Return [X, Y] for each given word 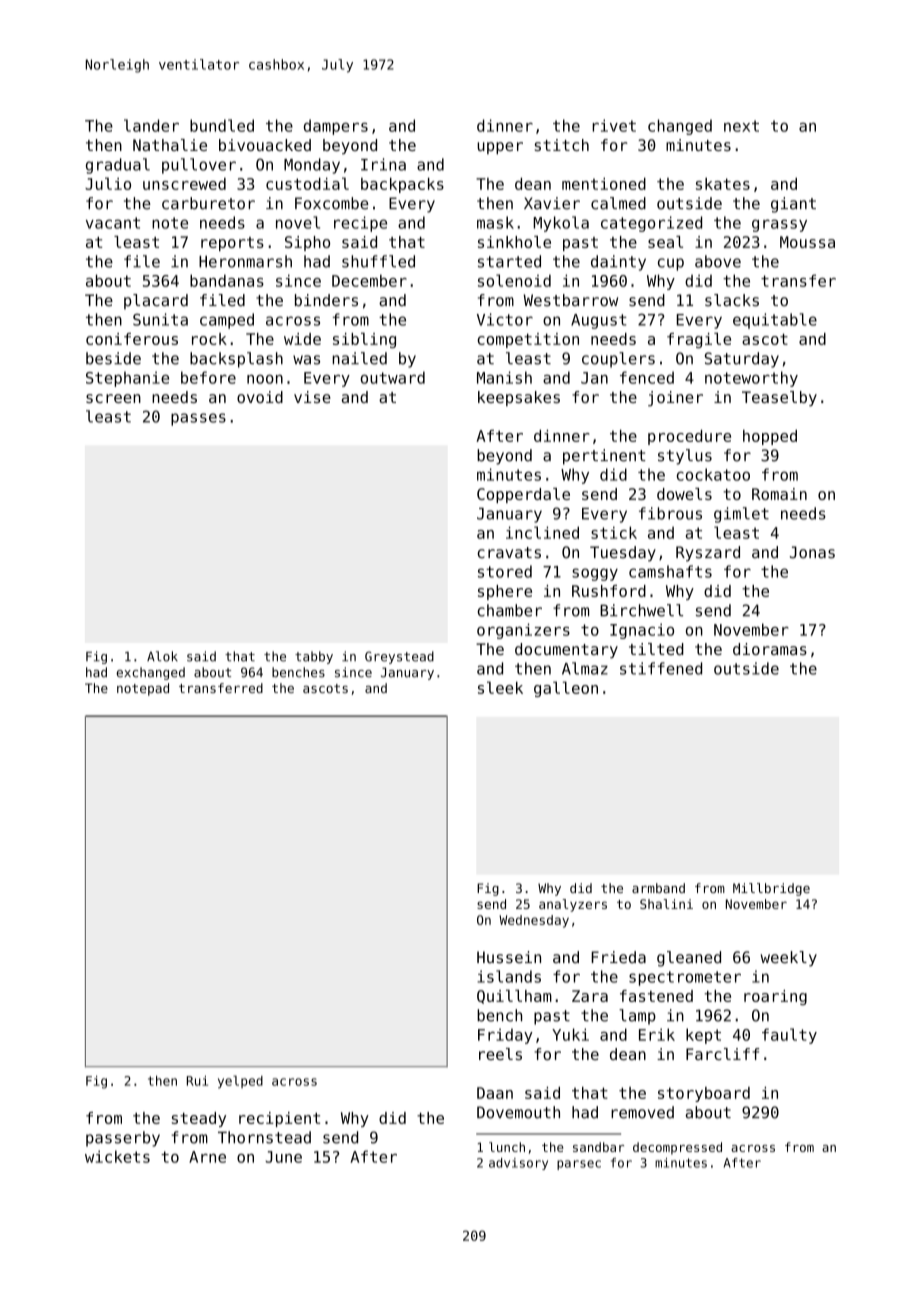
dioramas [770, 649]
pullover [199, 166]
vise [312, 397]
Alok [162, 656]
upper [500, 148]
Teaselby [779, 398]
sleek [500, 687]
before [208, 377]
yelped [240, 1082]
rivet [614, 125]
